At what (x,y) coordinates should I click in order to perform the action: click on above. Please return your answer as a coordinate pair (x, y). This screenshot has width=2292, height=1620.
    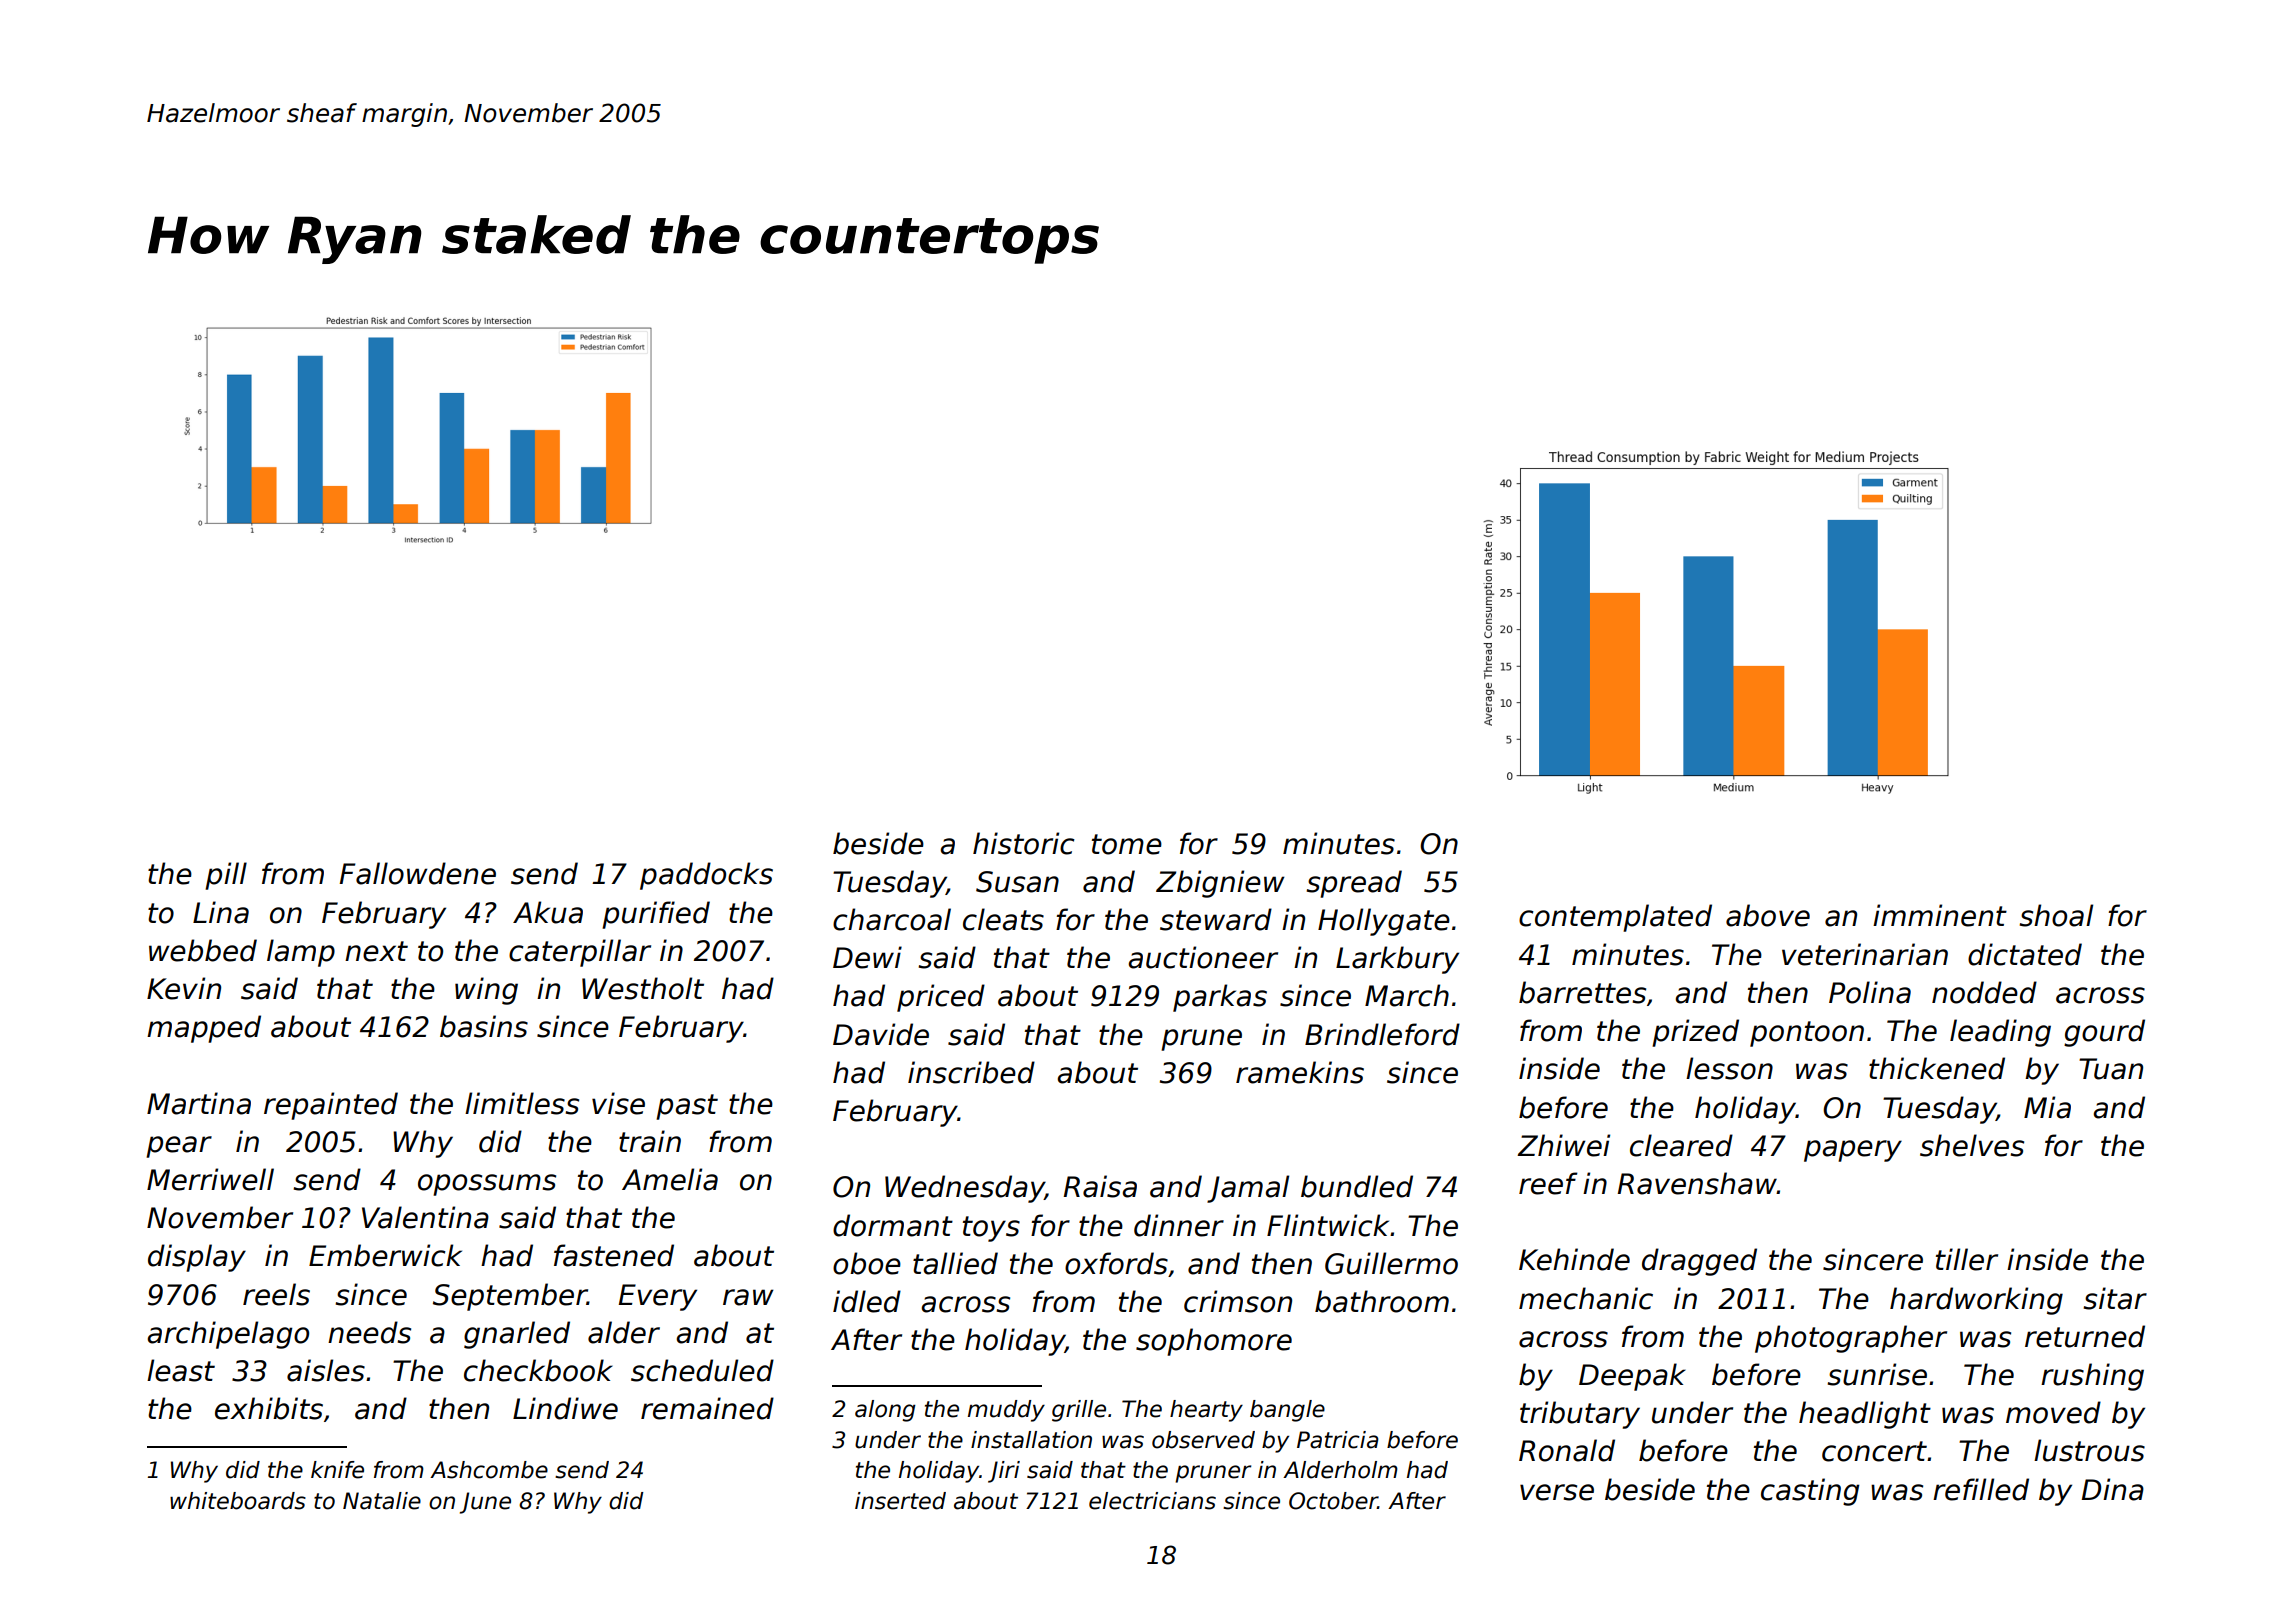
    Looking at the image, I should click on (1768, 915).
